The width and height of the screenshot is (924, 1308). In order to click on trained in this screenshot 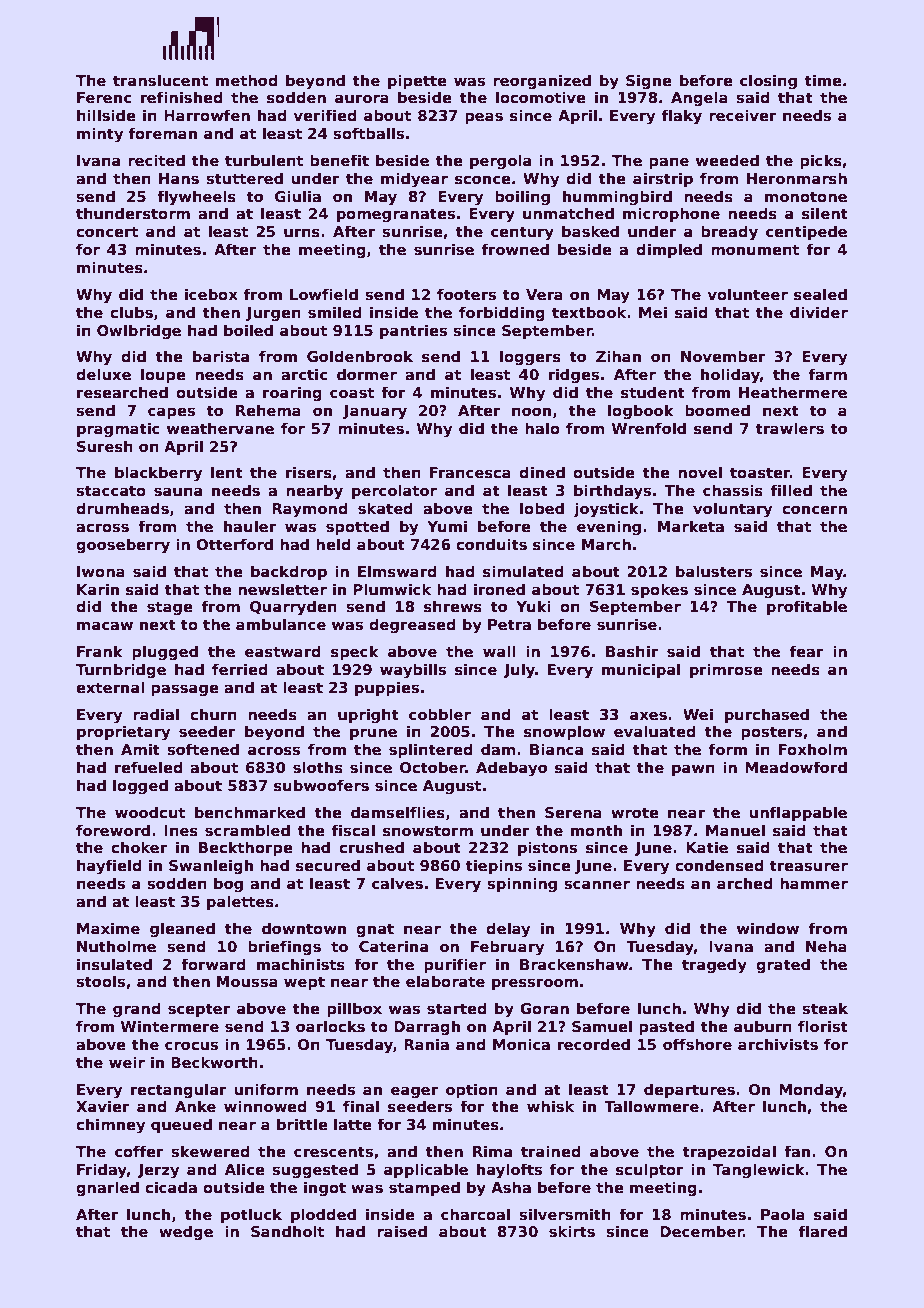, I will do `click(551, 1151)`.
